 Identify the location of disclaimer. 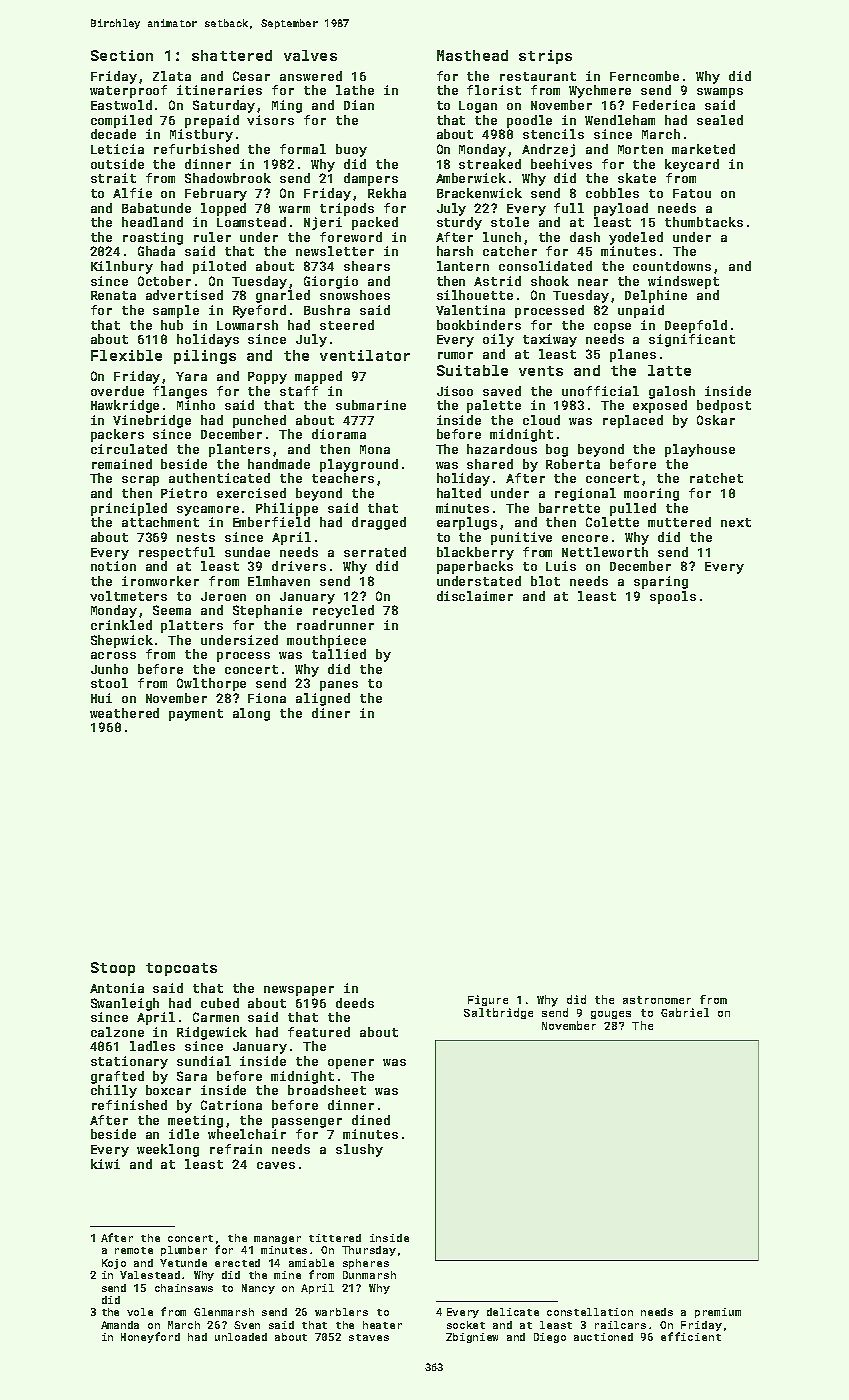
(475, 596).
